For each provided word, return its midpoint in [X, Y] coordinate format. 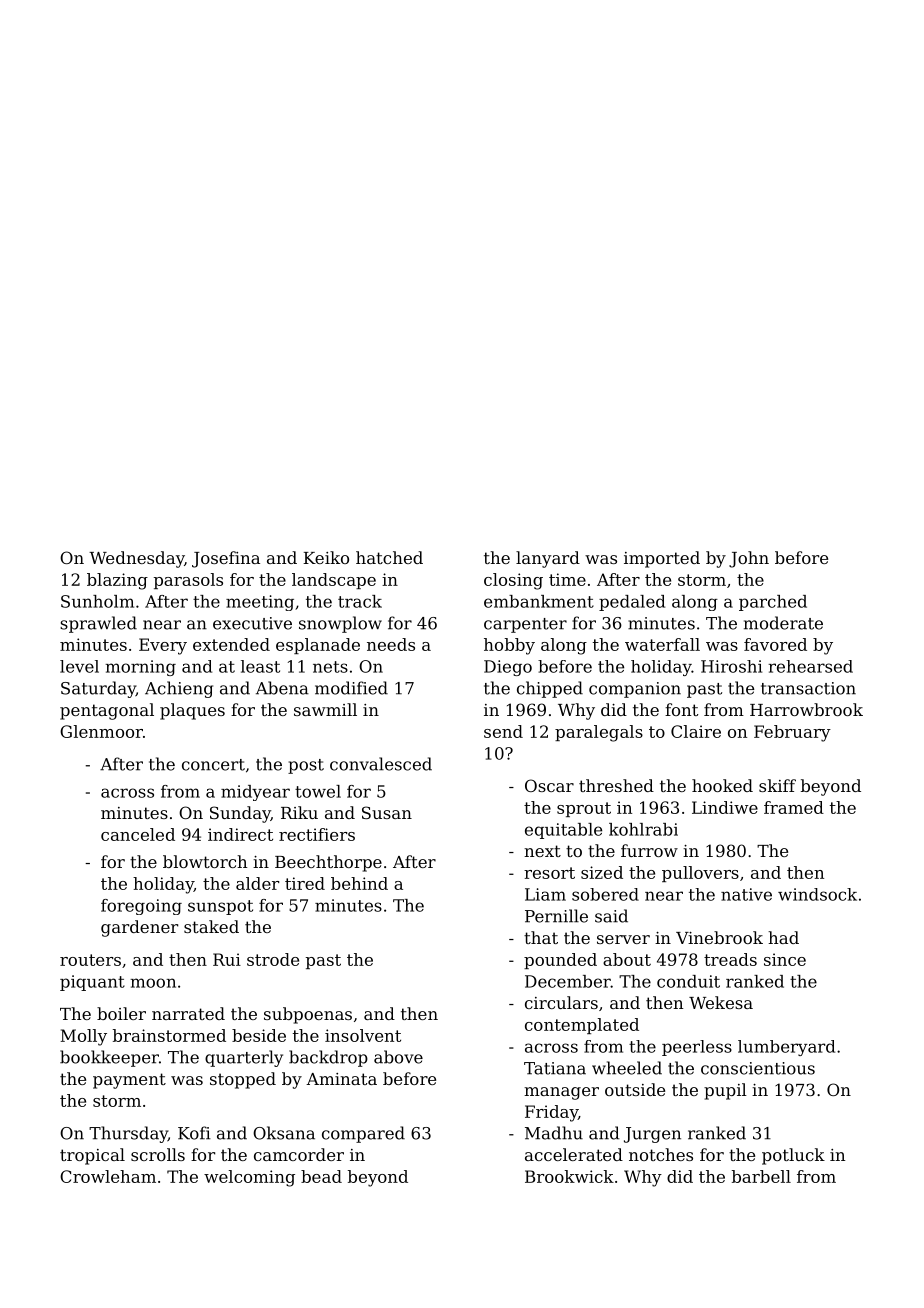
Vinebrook [719, 937]
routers [90, 960]
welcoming [249, 1178]
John [749, 559]
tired [305, 883]
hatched [389, 557]
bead [321, 1176]
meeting [260, 603]
